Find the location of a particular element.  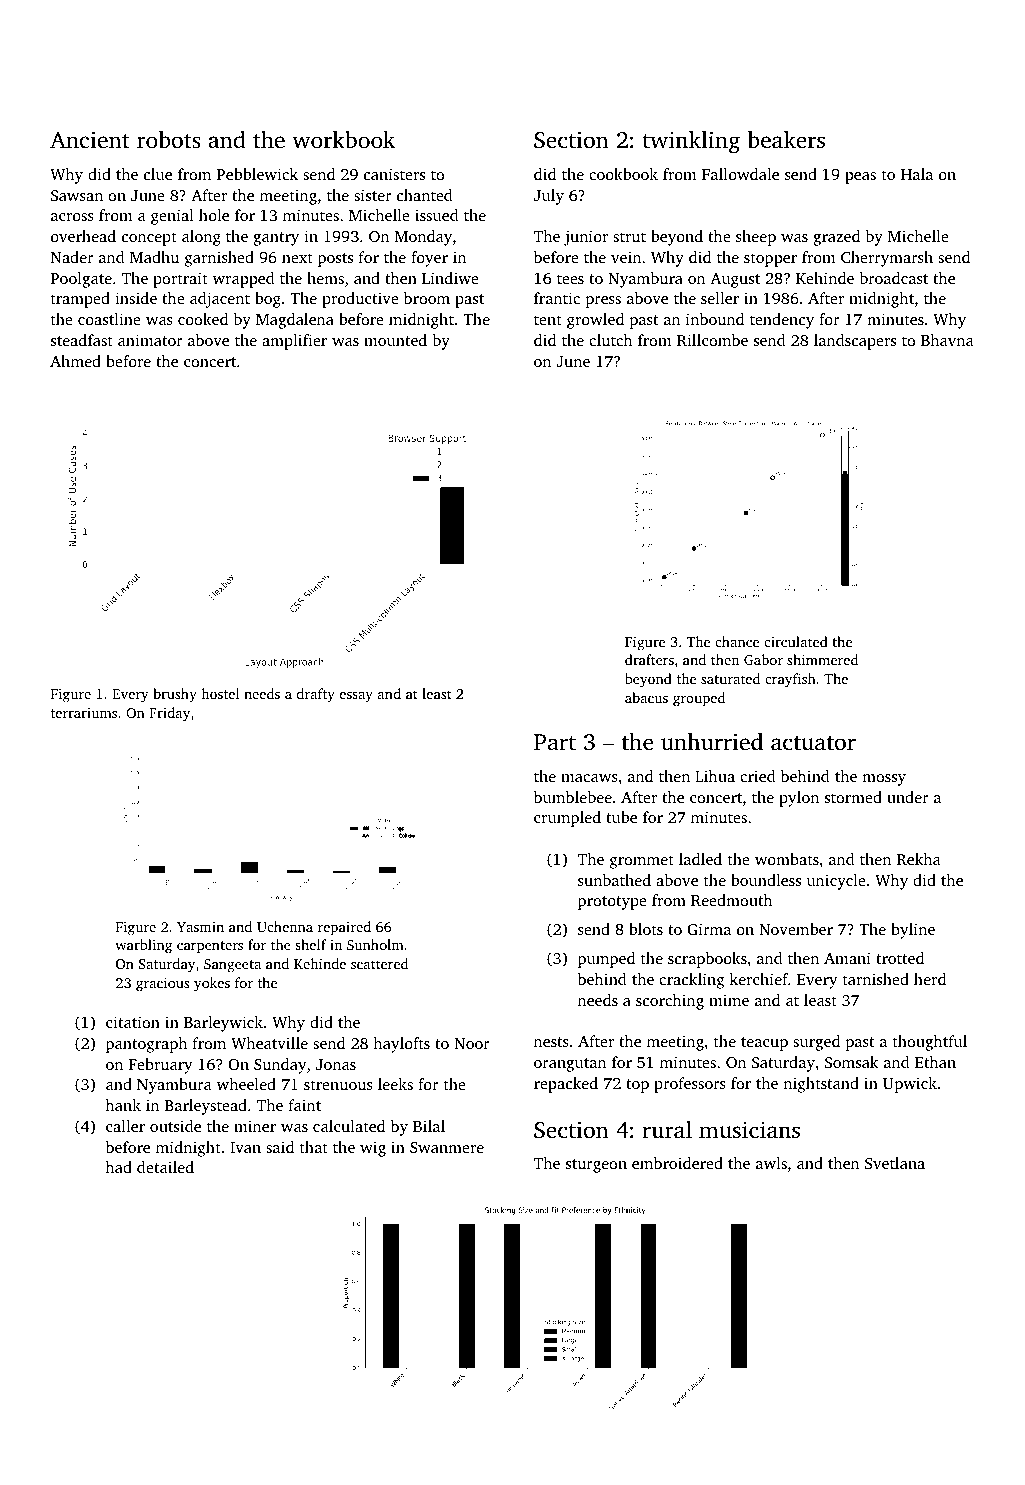

shimmered is located at coordinates (822, 659).
